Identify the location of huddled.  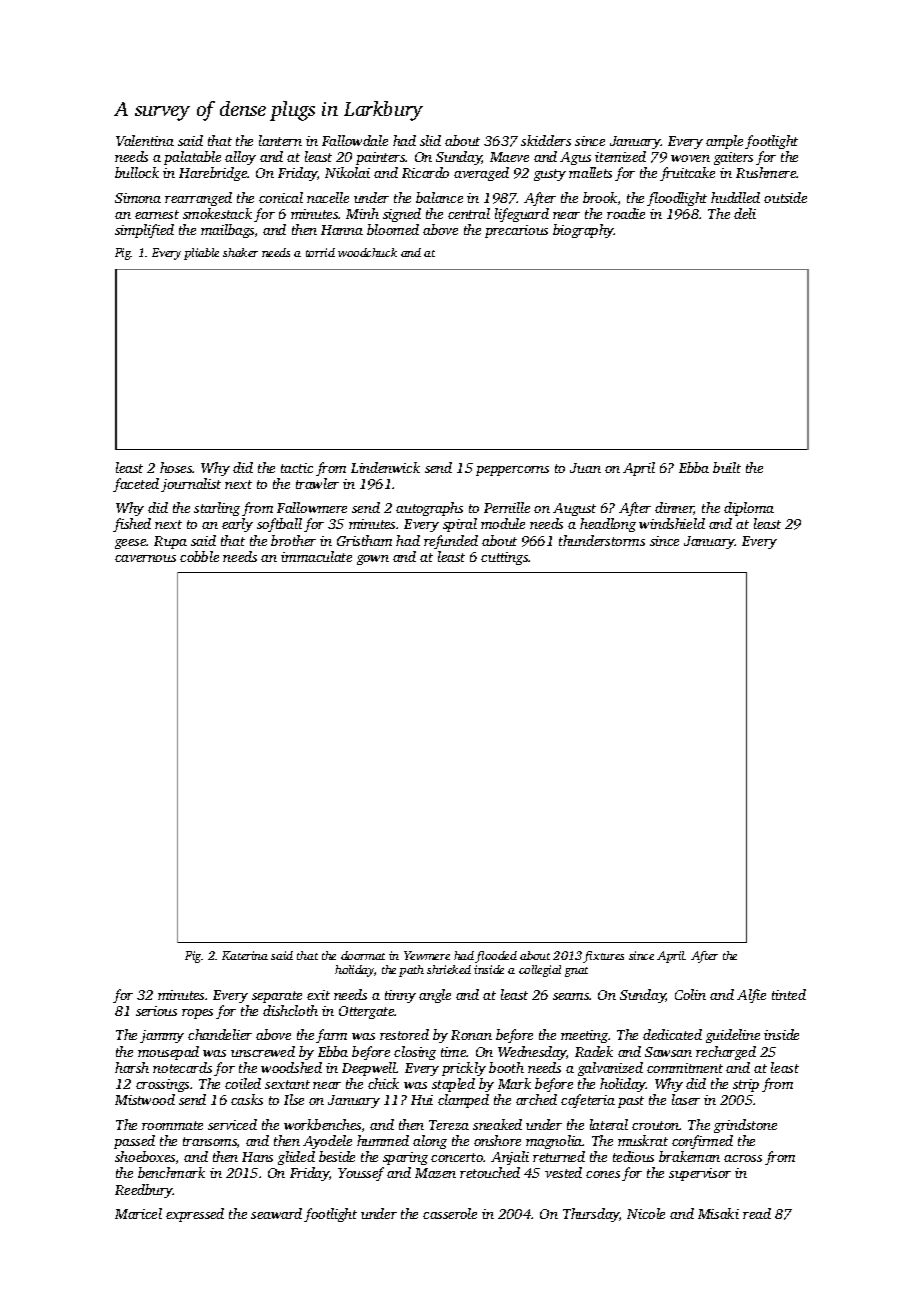
(735, 197).
